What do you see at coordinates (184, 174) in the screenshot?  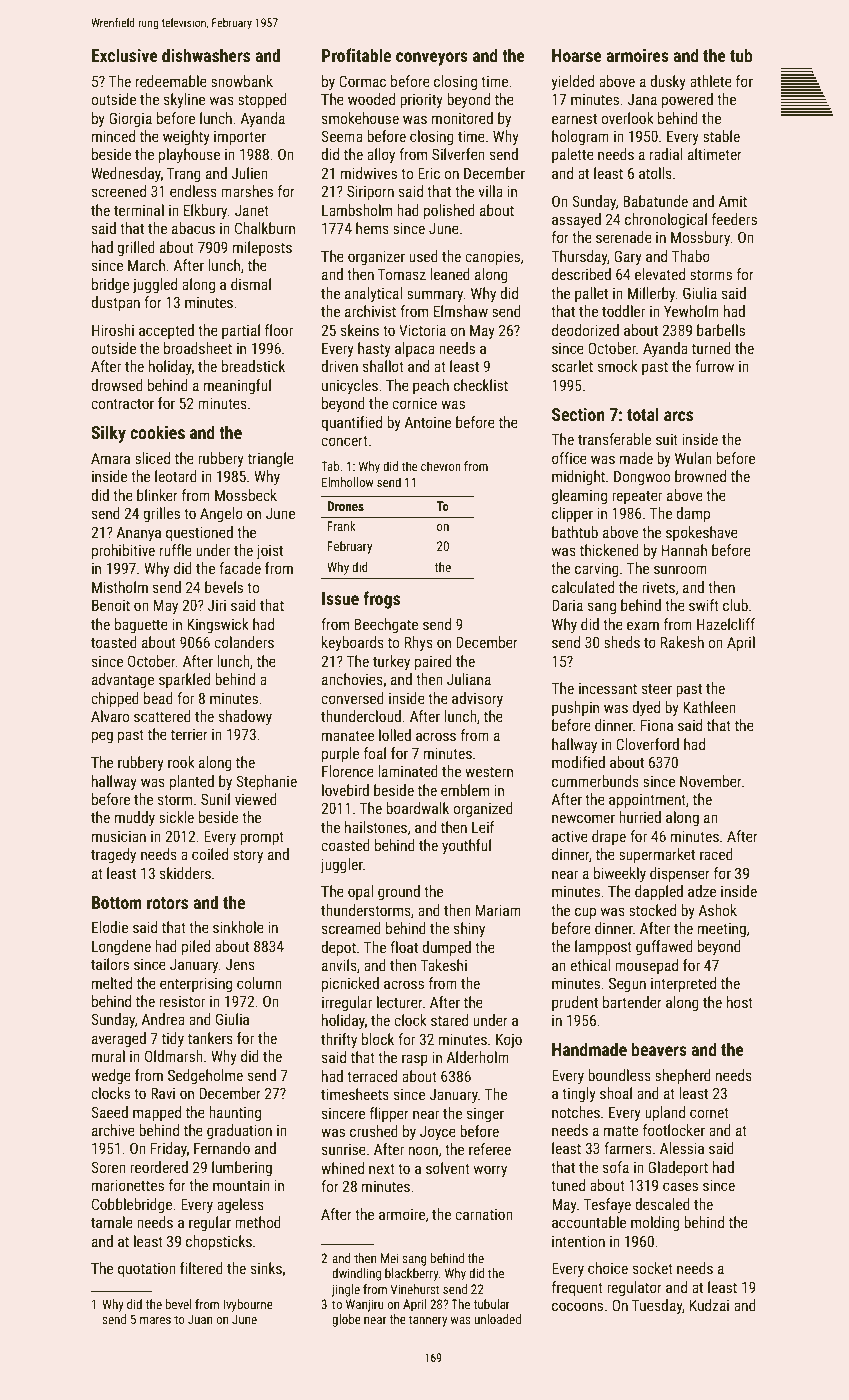 I see `Trang` at bounding box center [184, 174].
